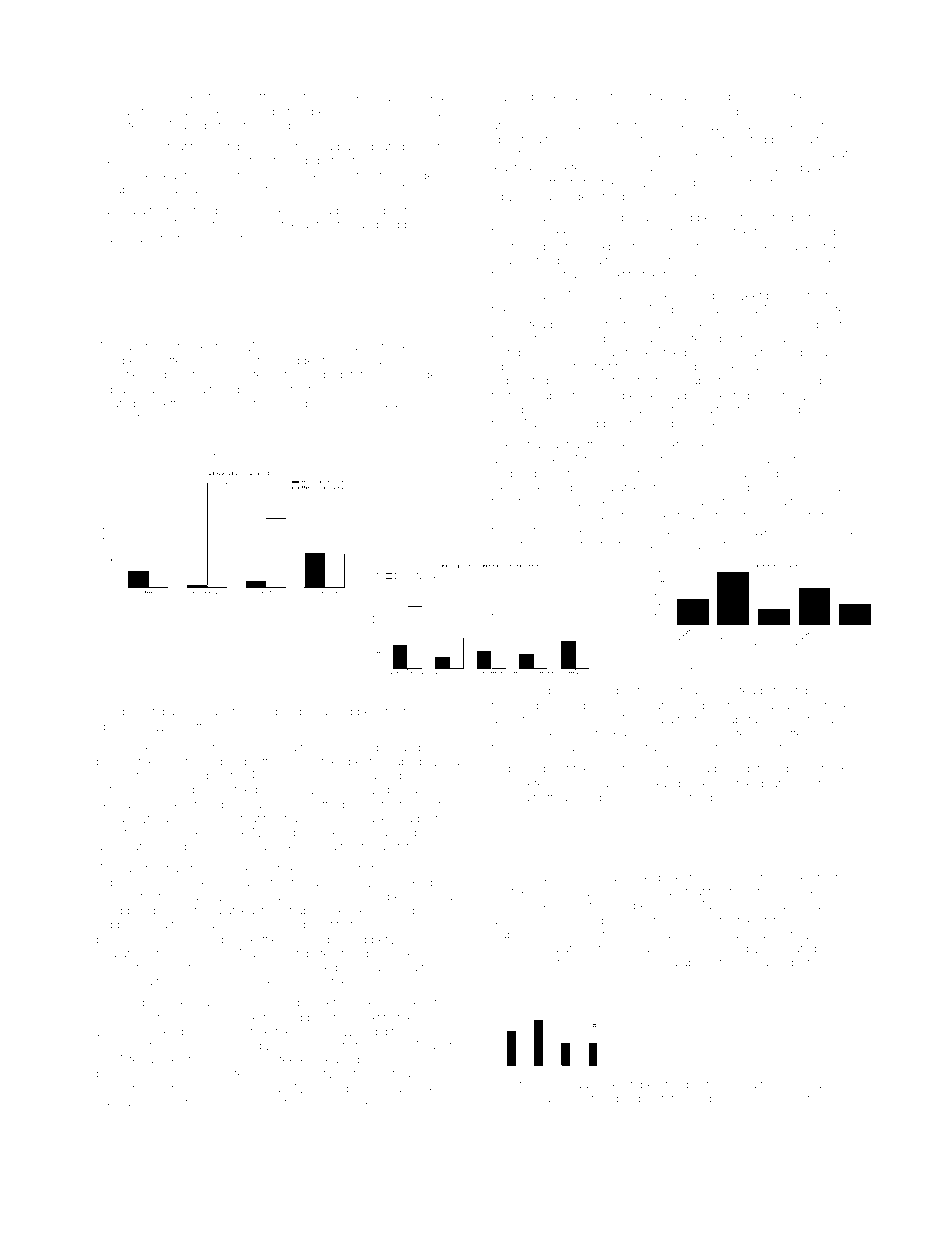  I want to click on corners, so click(587, 140).
